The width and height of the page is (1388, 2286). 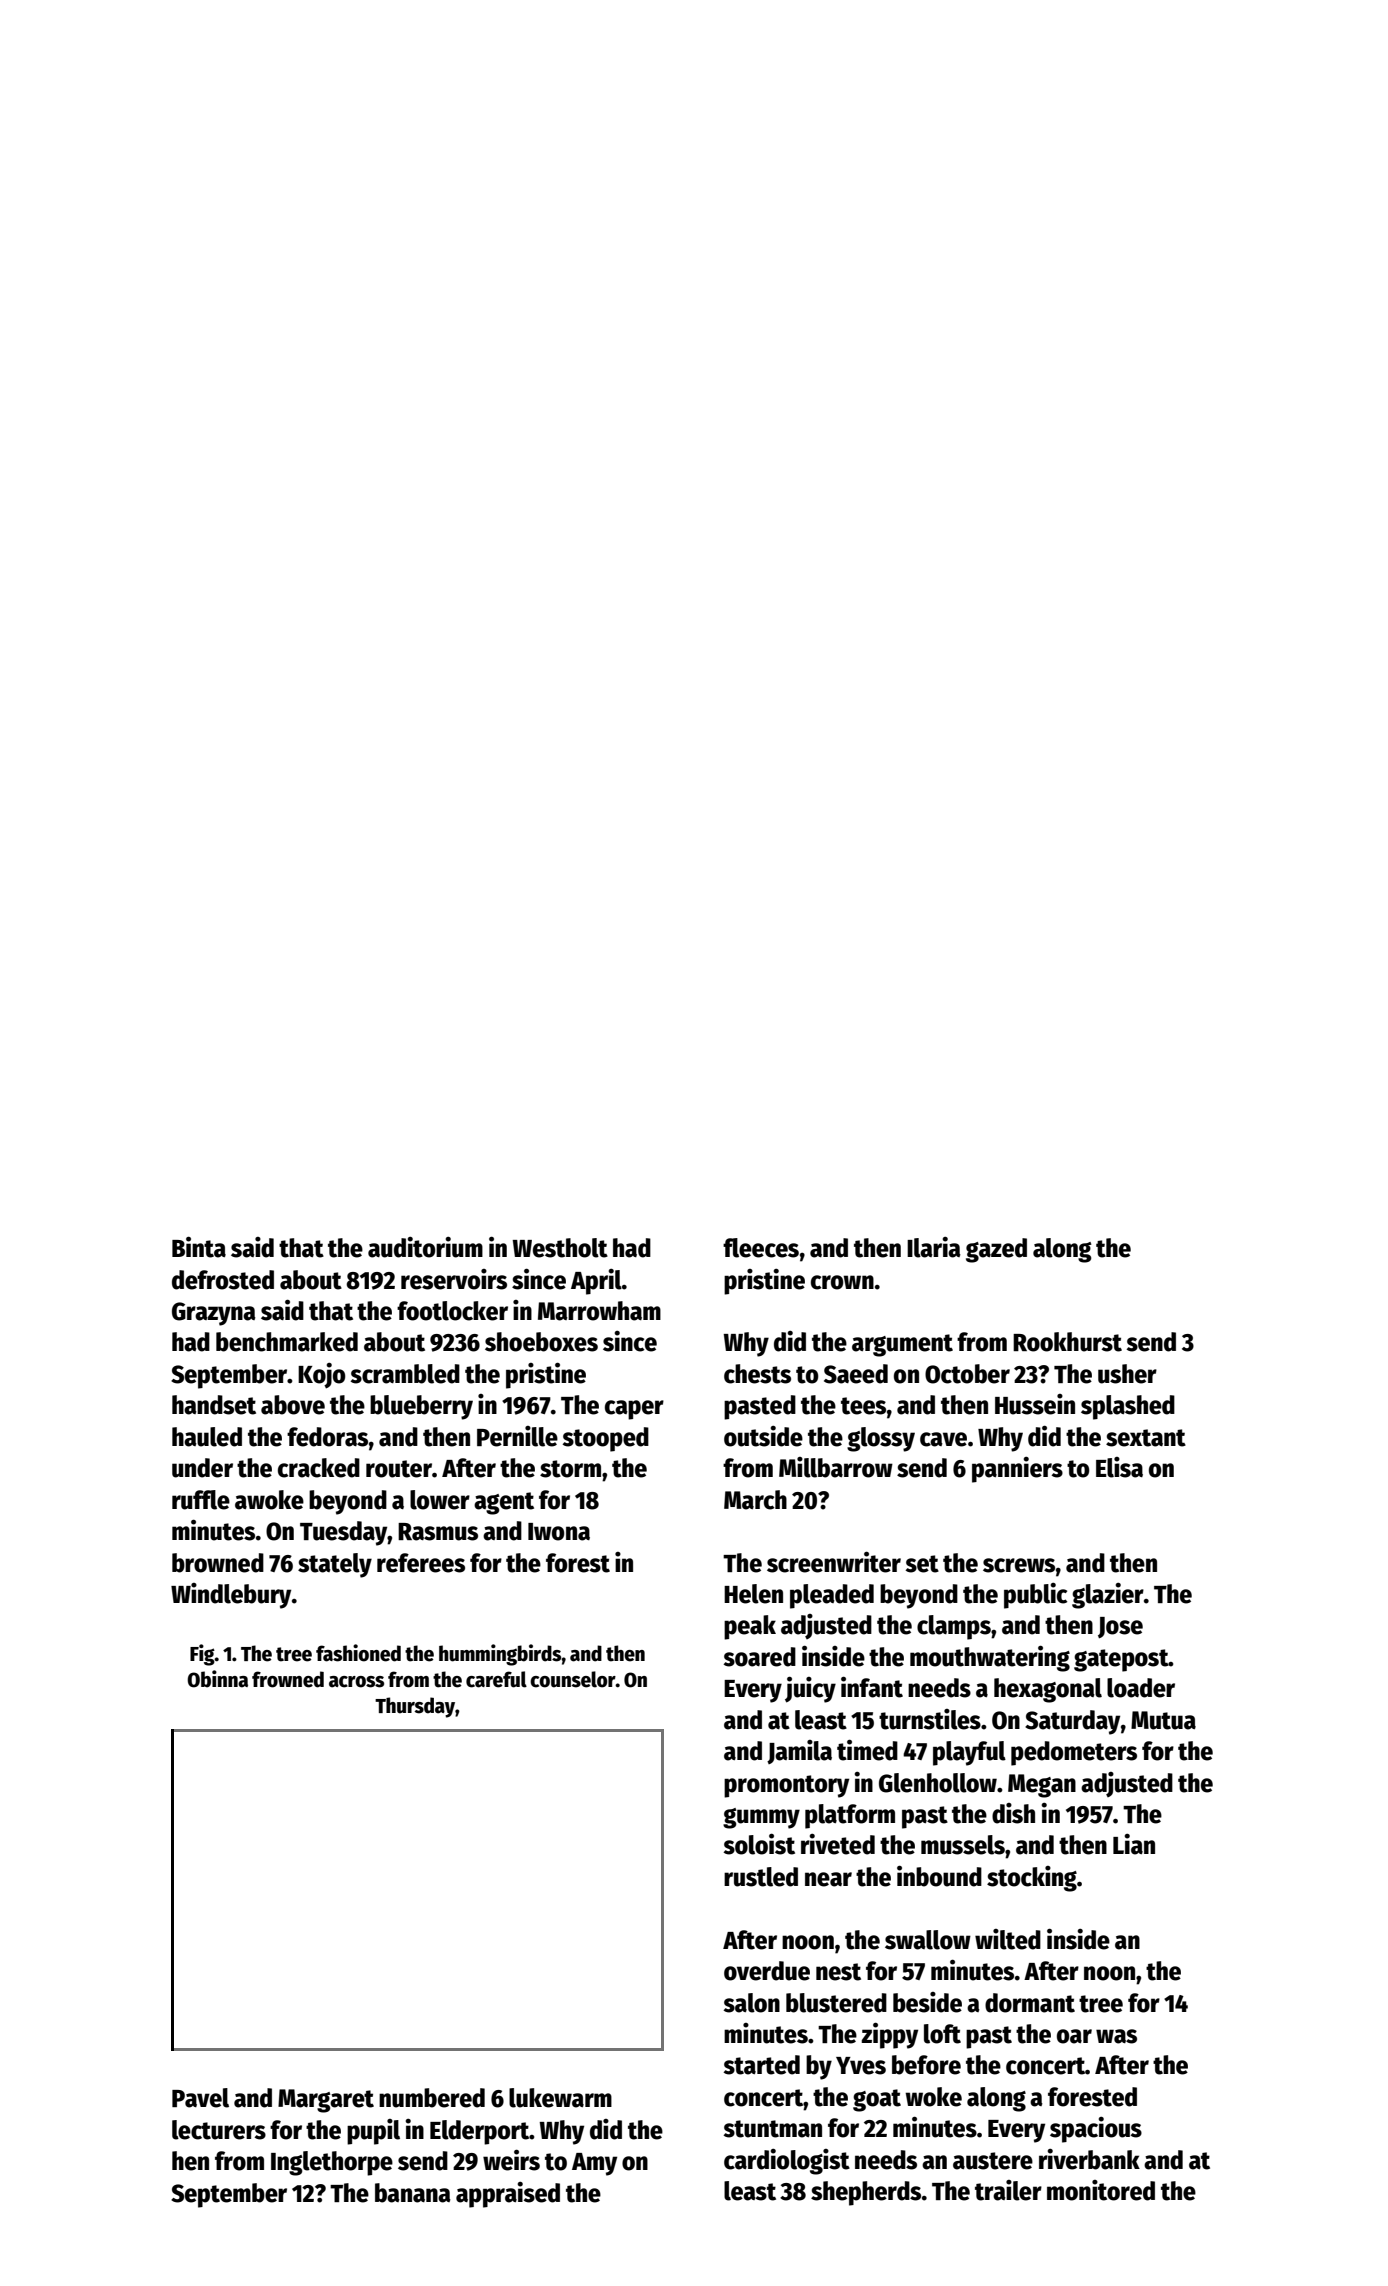 I want to click on banana, so click(x=413, y=2193).
